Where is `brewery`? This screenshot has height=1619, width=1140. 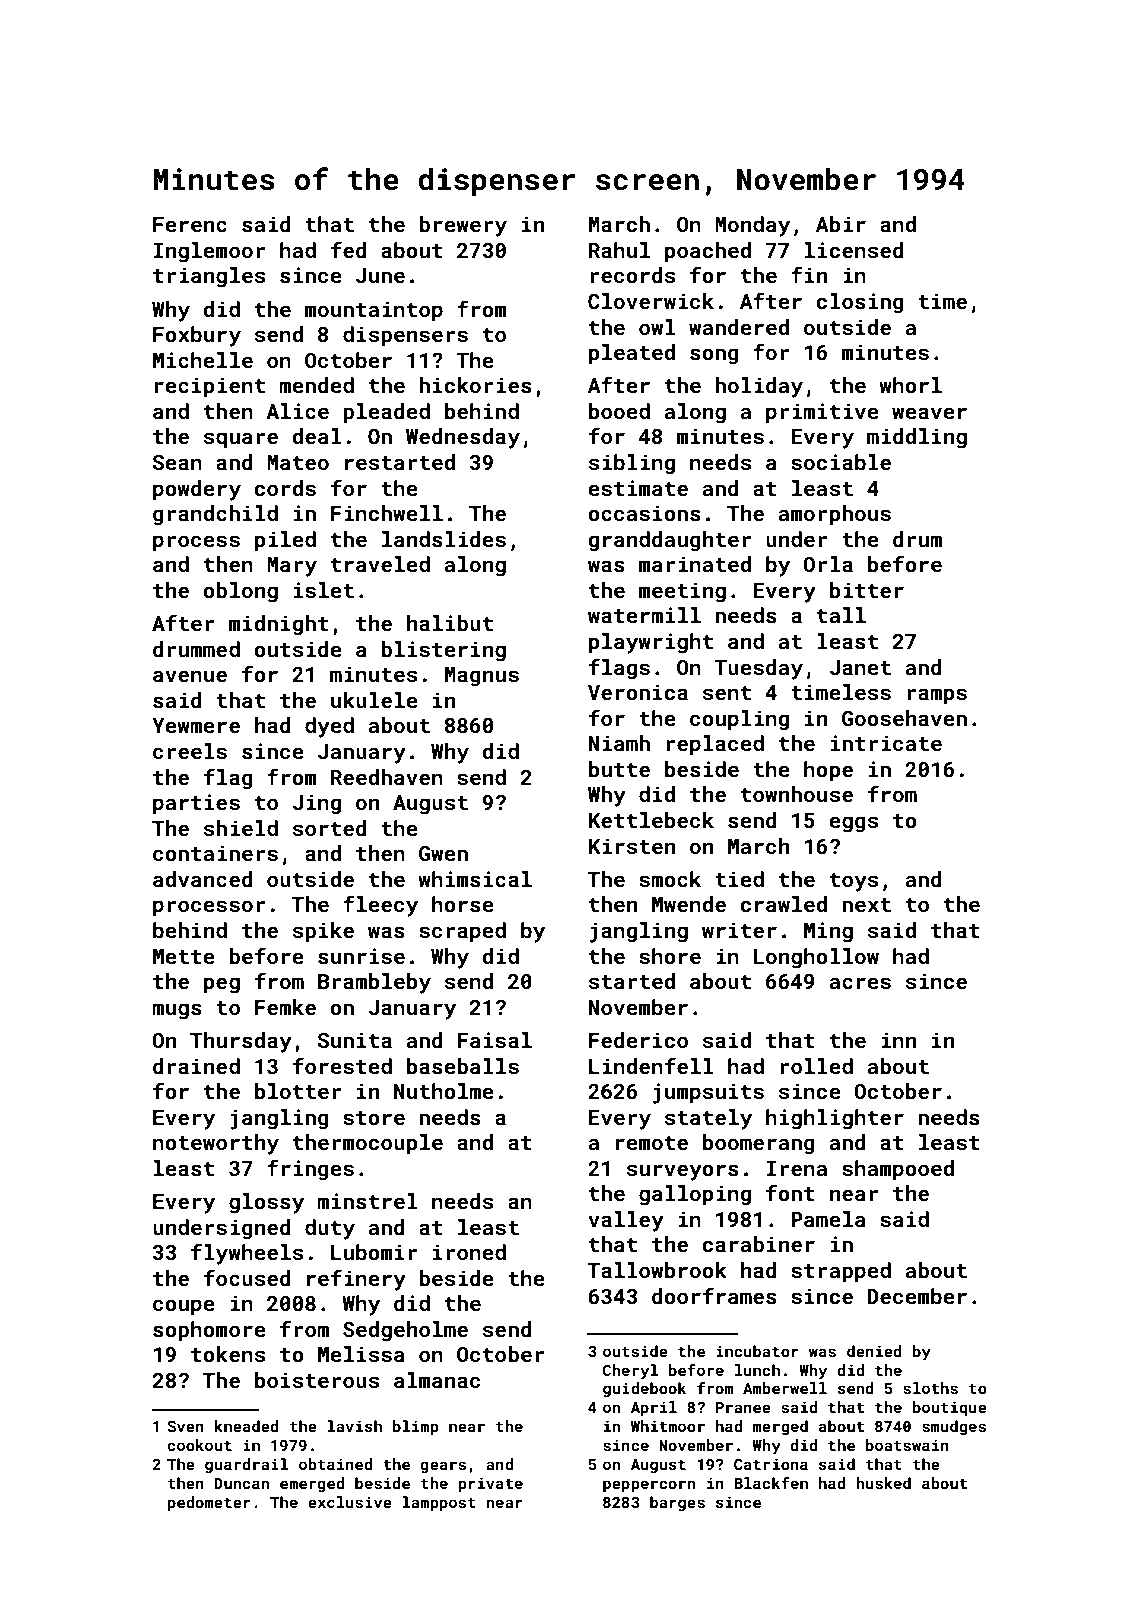
brewery is located at coordinates (463, 226).
